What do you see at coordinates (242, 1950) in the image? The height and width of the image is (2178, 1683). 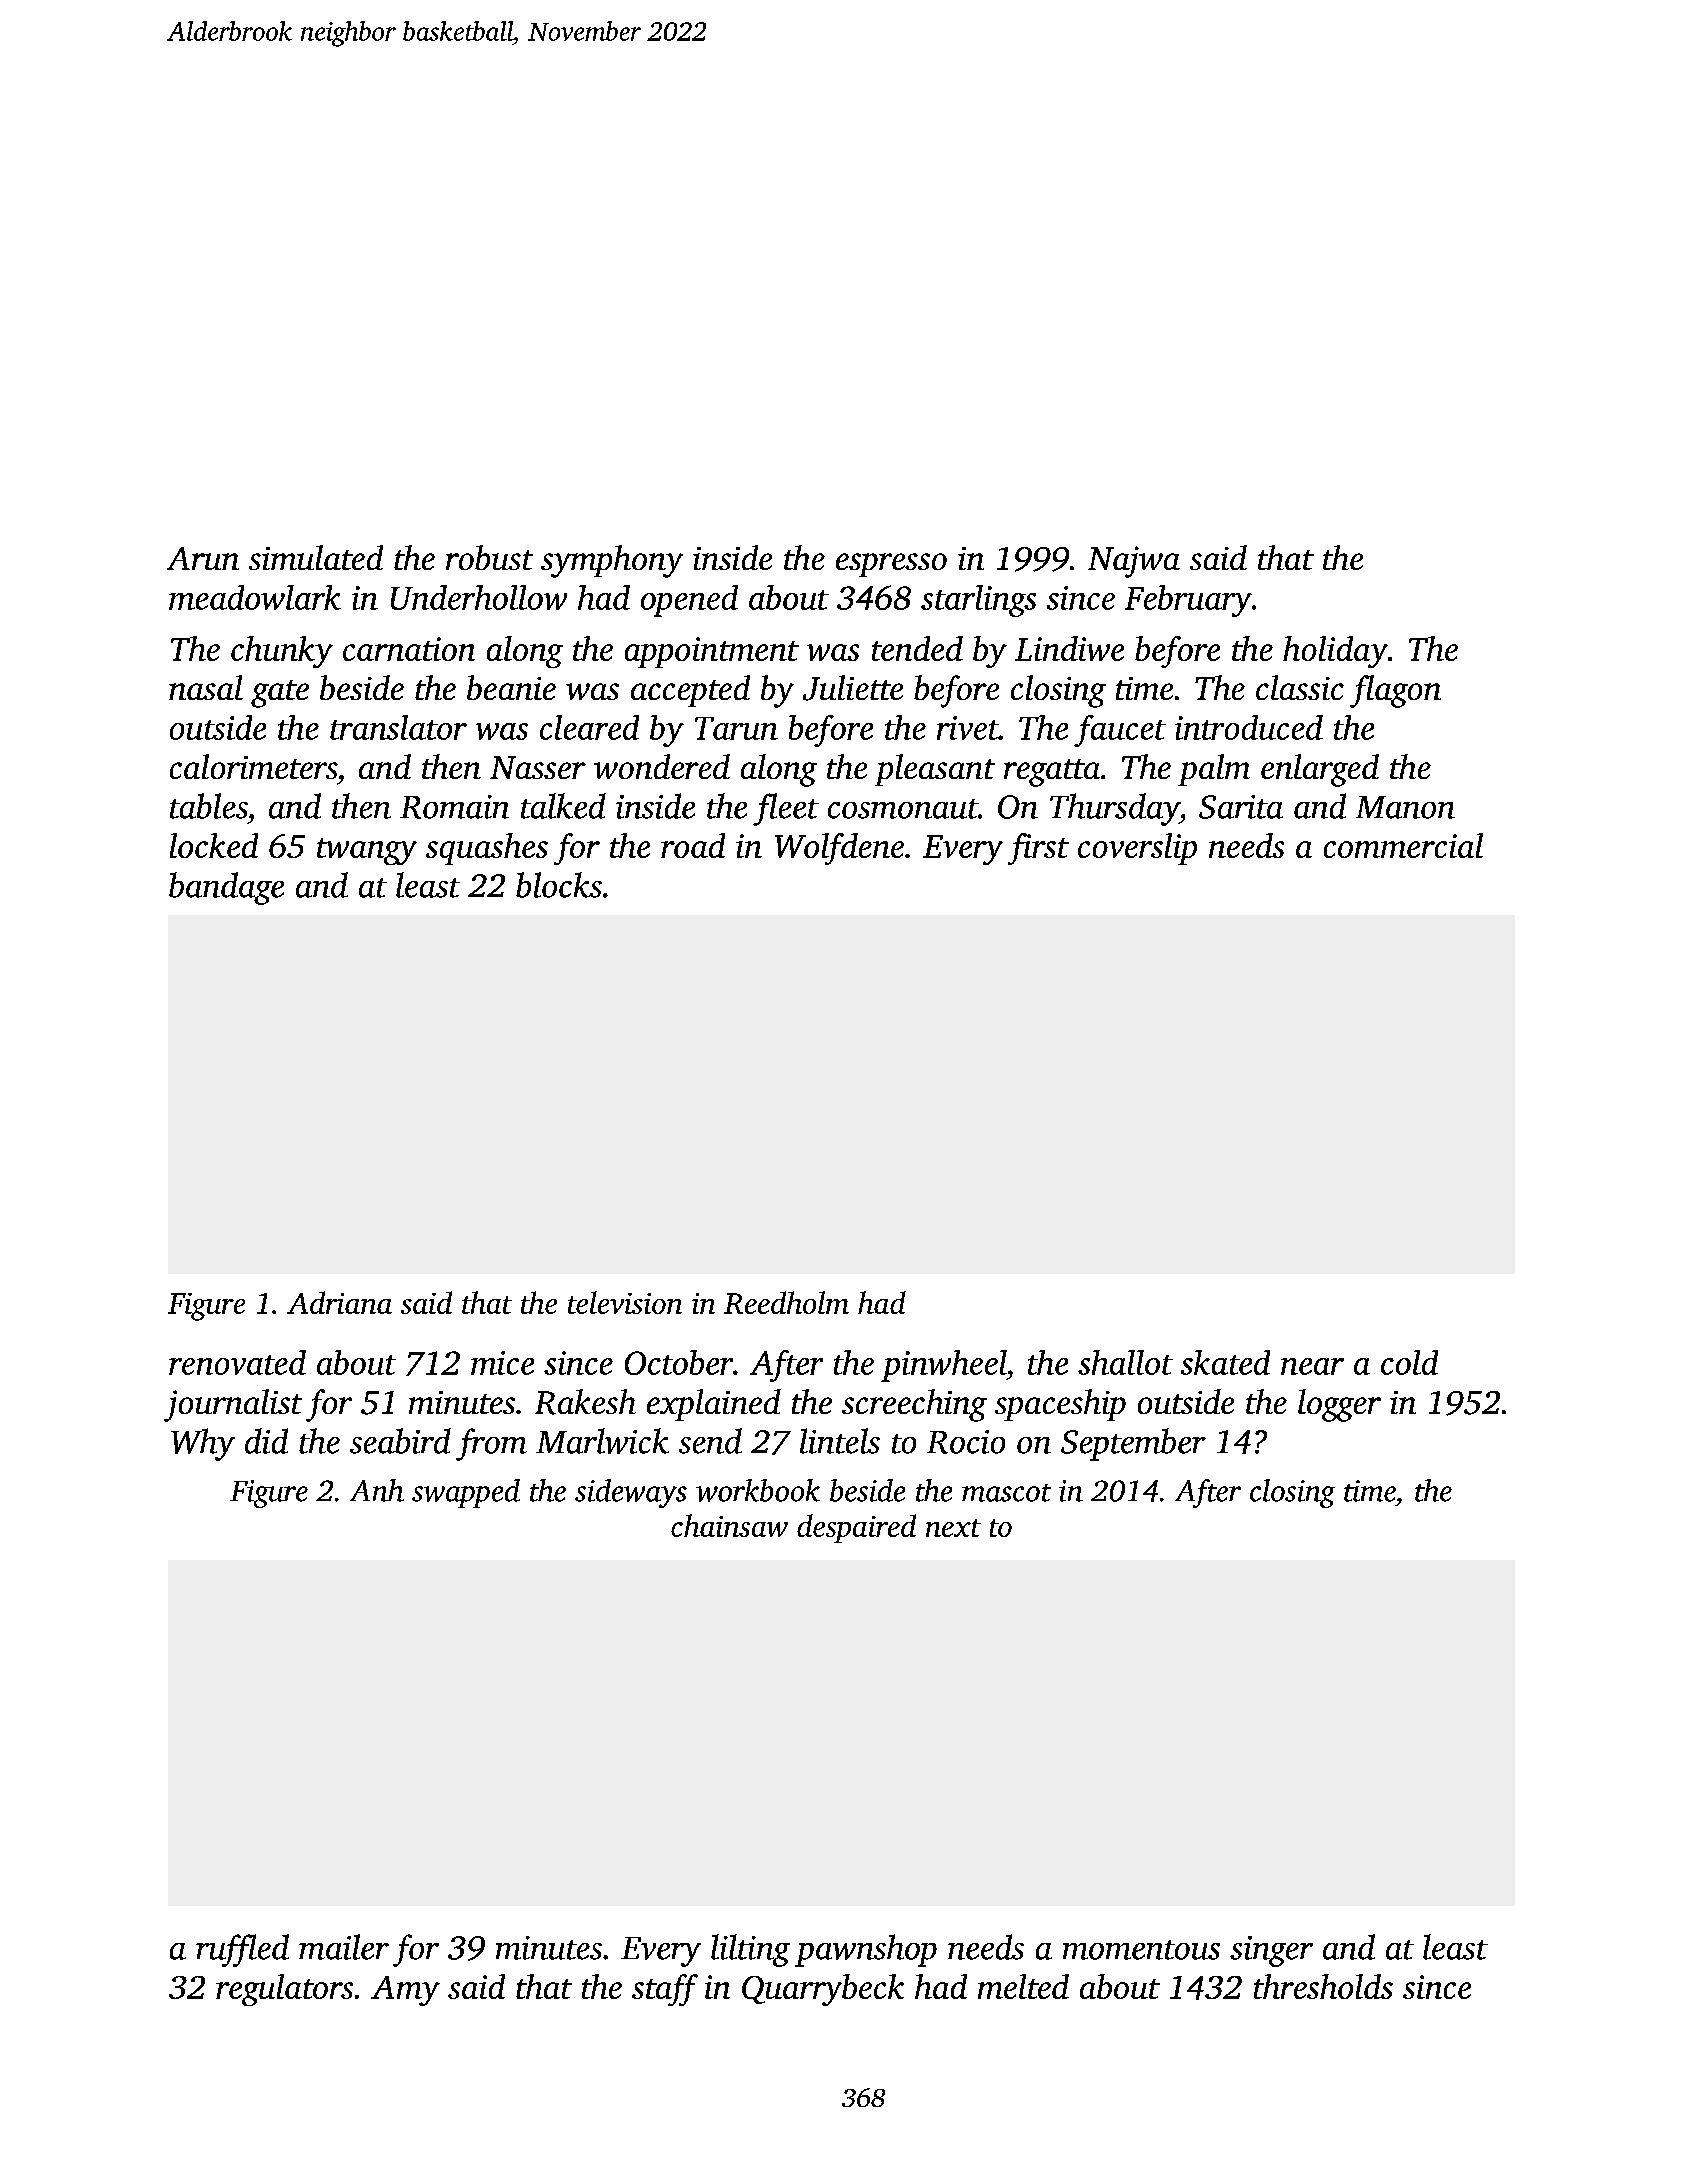 I see `ruffled` at bounding box center [242, 1950].
